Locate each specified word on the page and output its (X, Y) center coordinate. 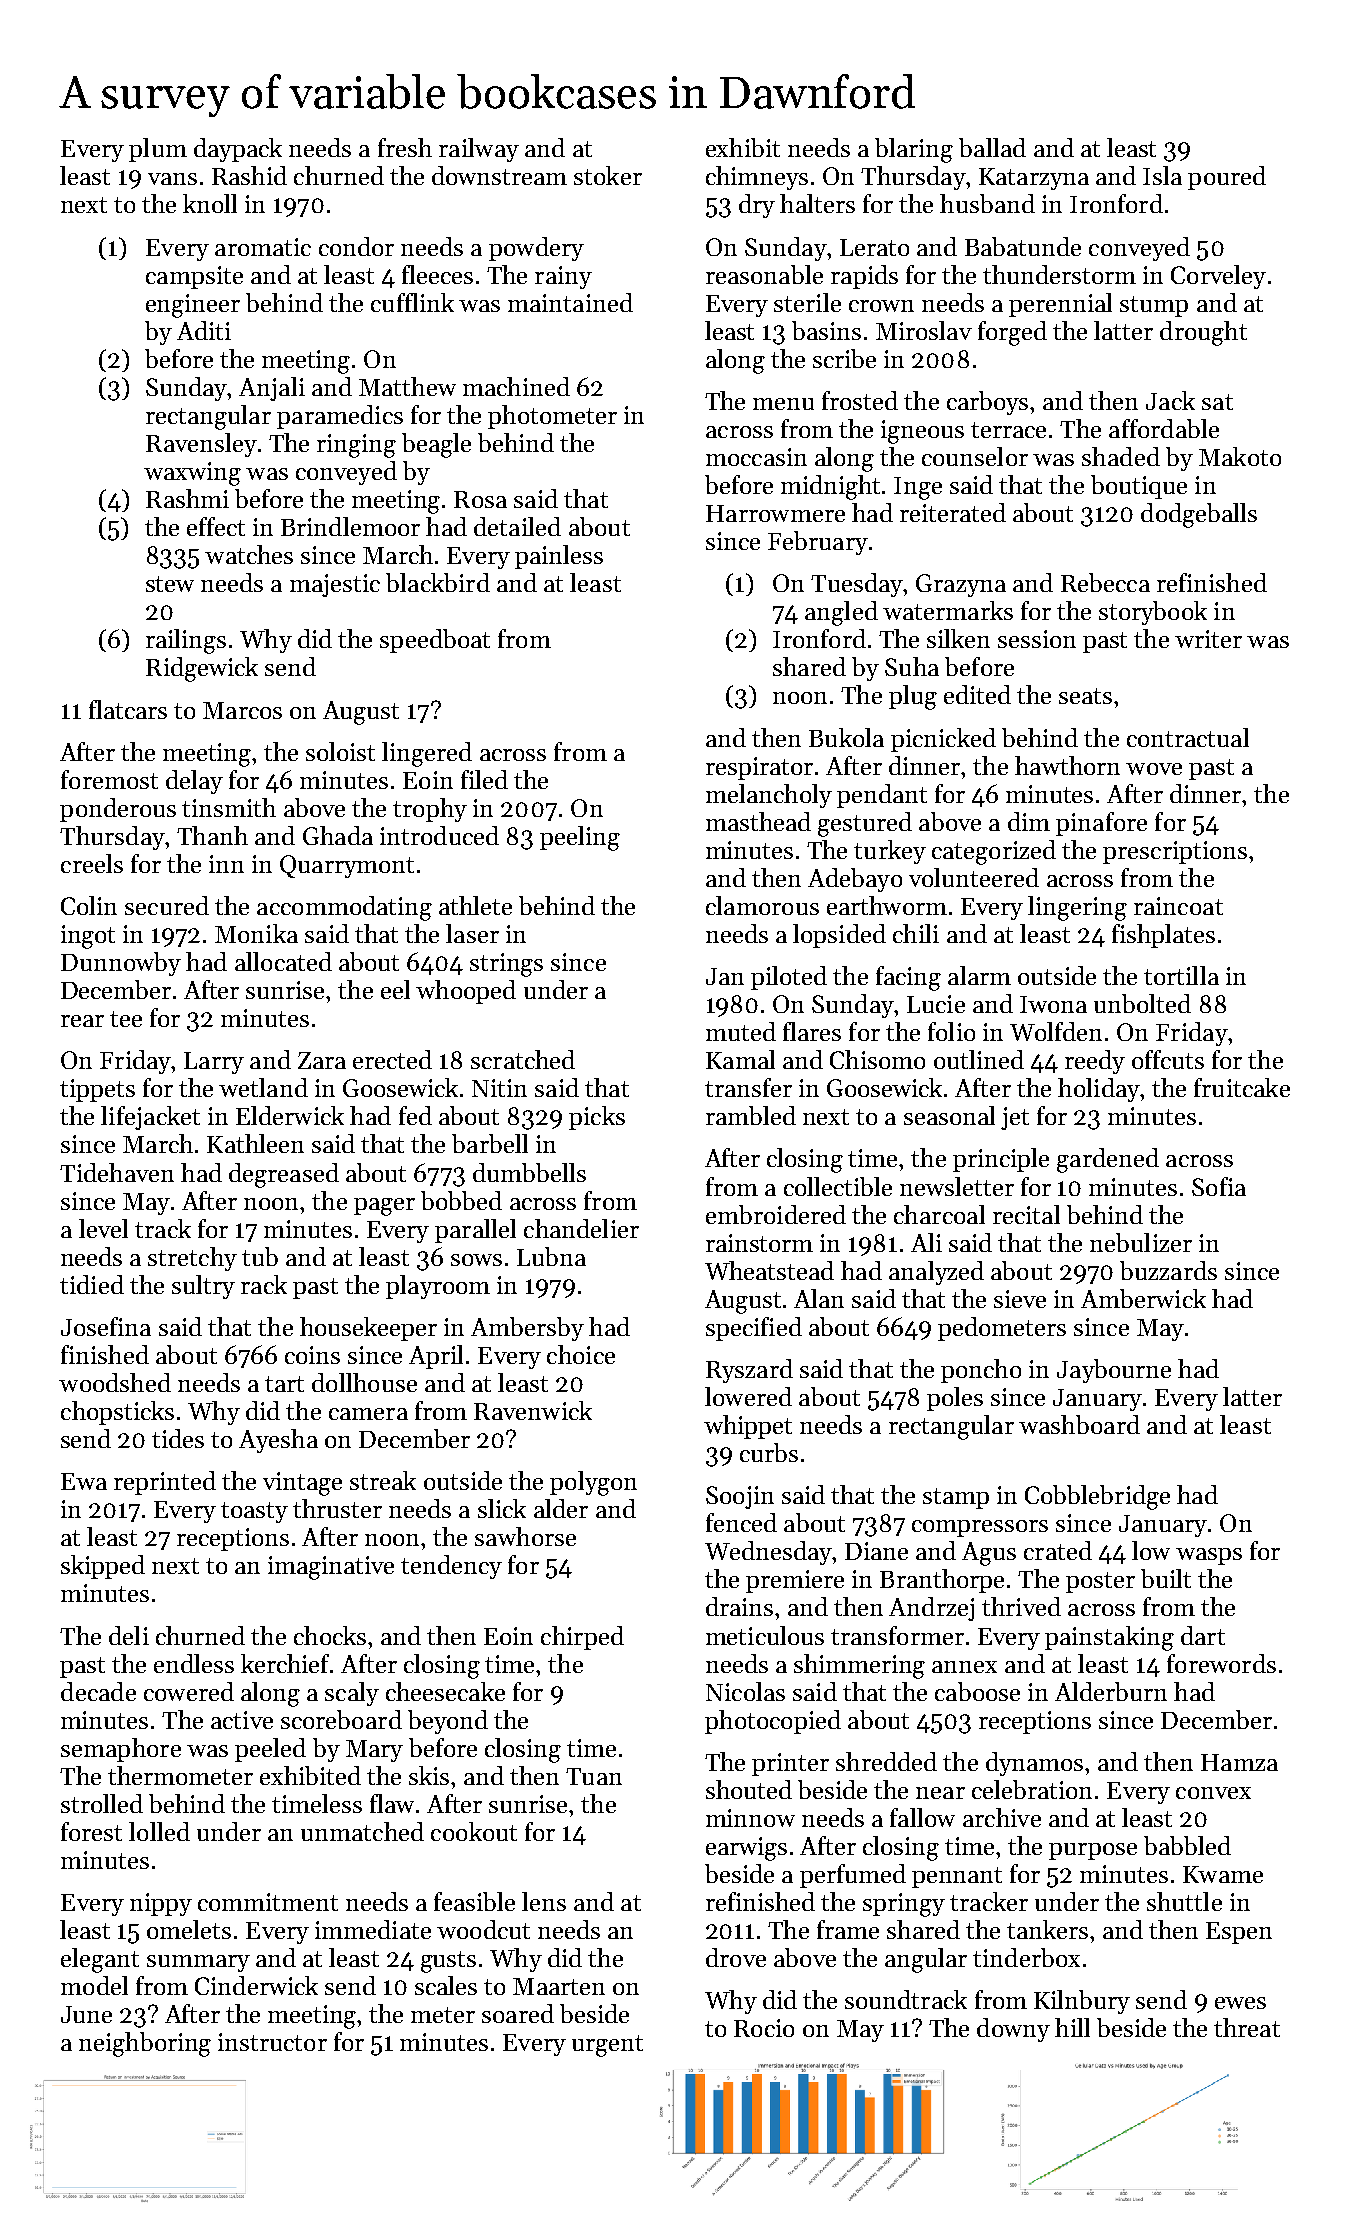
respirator (759, 768)
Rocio (764, 2028)
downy (1013, 2030)
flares (812, 1031)
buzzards (1168, 1270)
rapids (864, 277)
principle (1001, 1160)
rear (82, 1021)
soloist (340, 751)
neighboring (145, 2044)
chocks (330, 1635)
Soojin (740, 1497)
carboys (987, 403)
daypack (238, 150)
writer (1208, 639)
